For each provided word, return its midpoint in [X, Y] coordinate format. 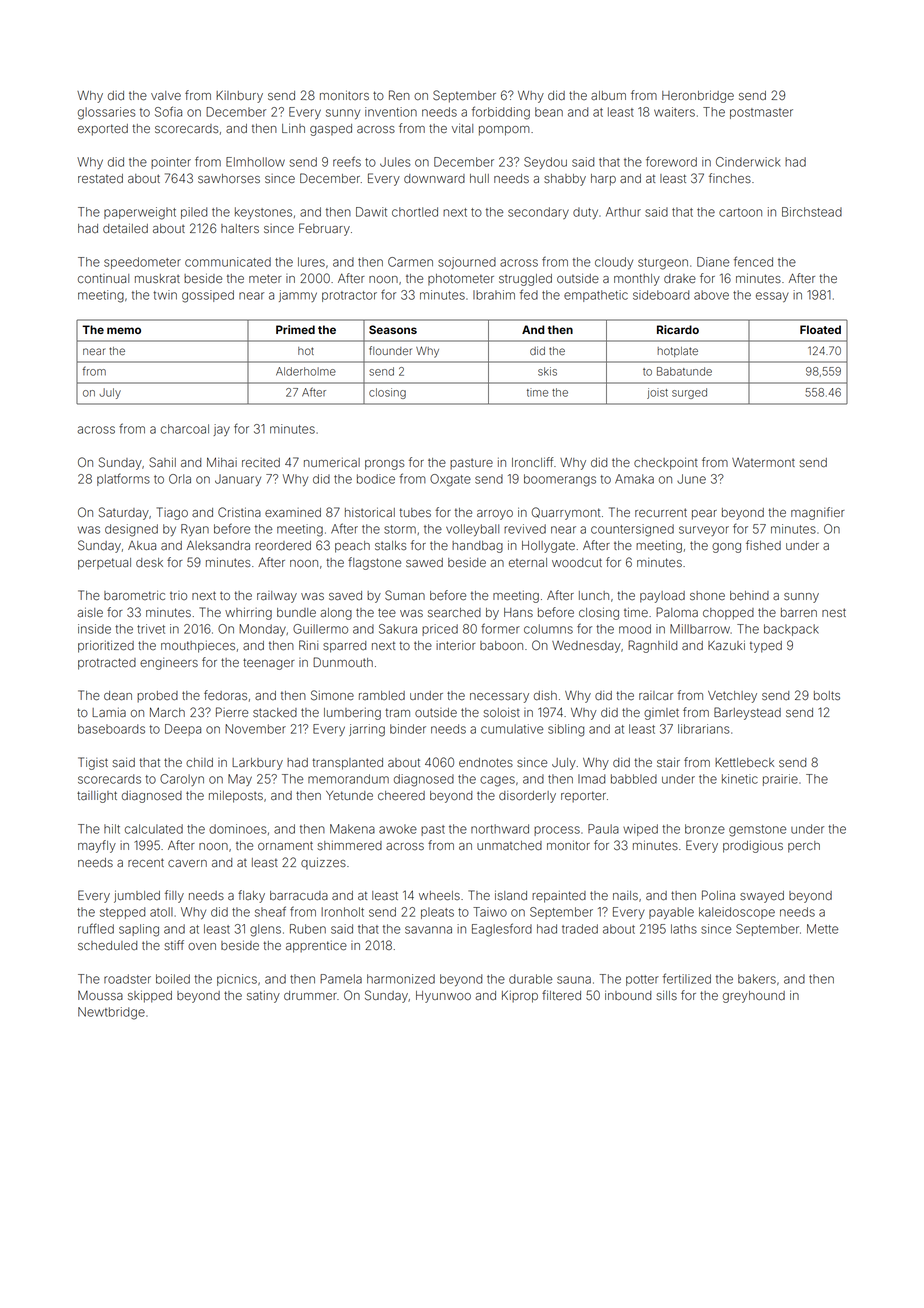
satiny [263, 997]
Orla [180, 479]
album [608, 95]
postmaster [761, 113]
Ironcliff [533, 462]
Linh [293, 128]
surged [689, 393]
